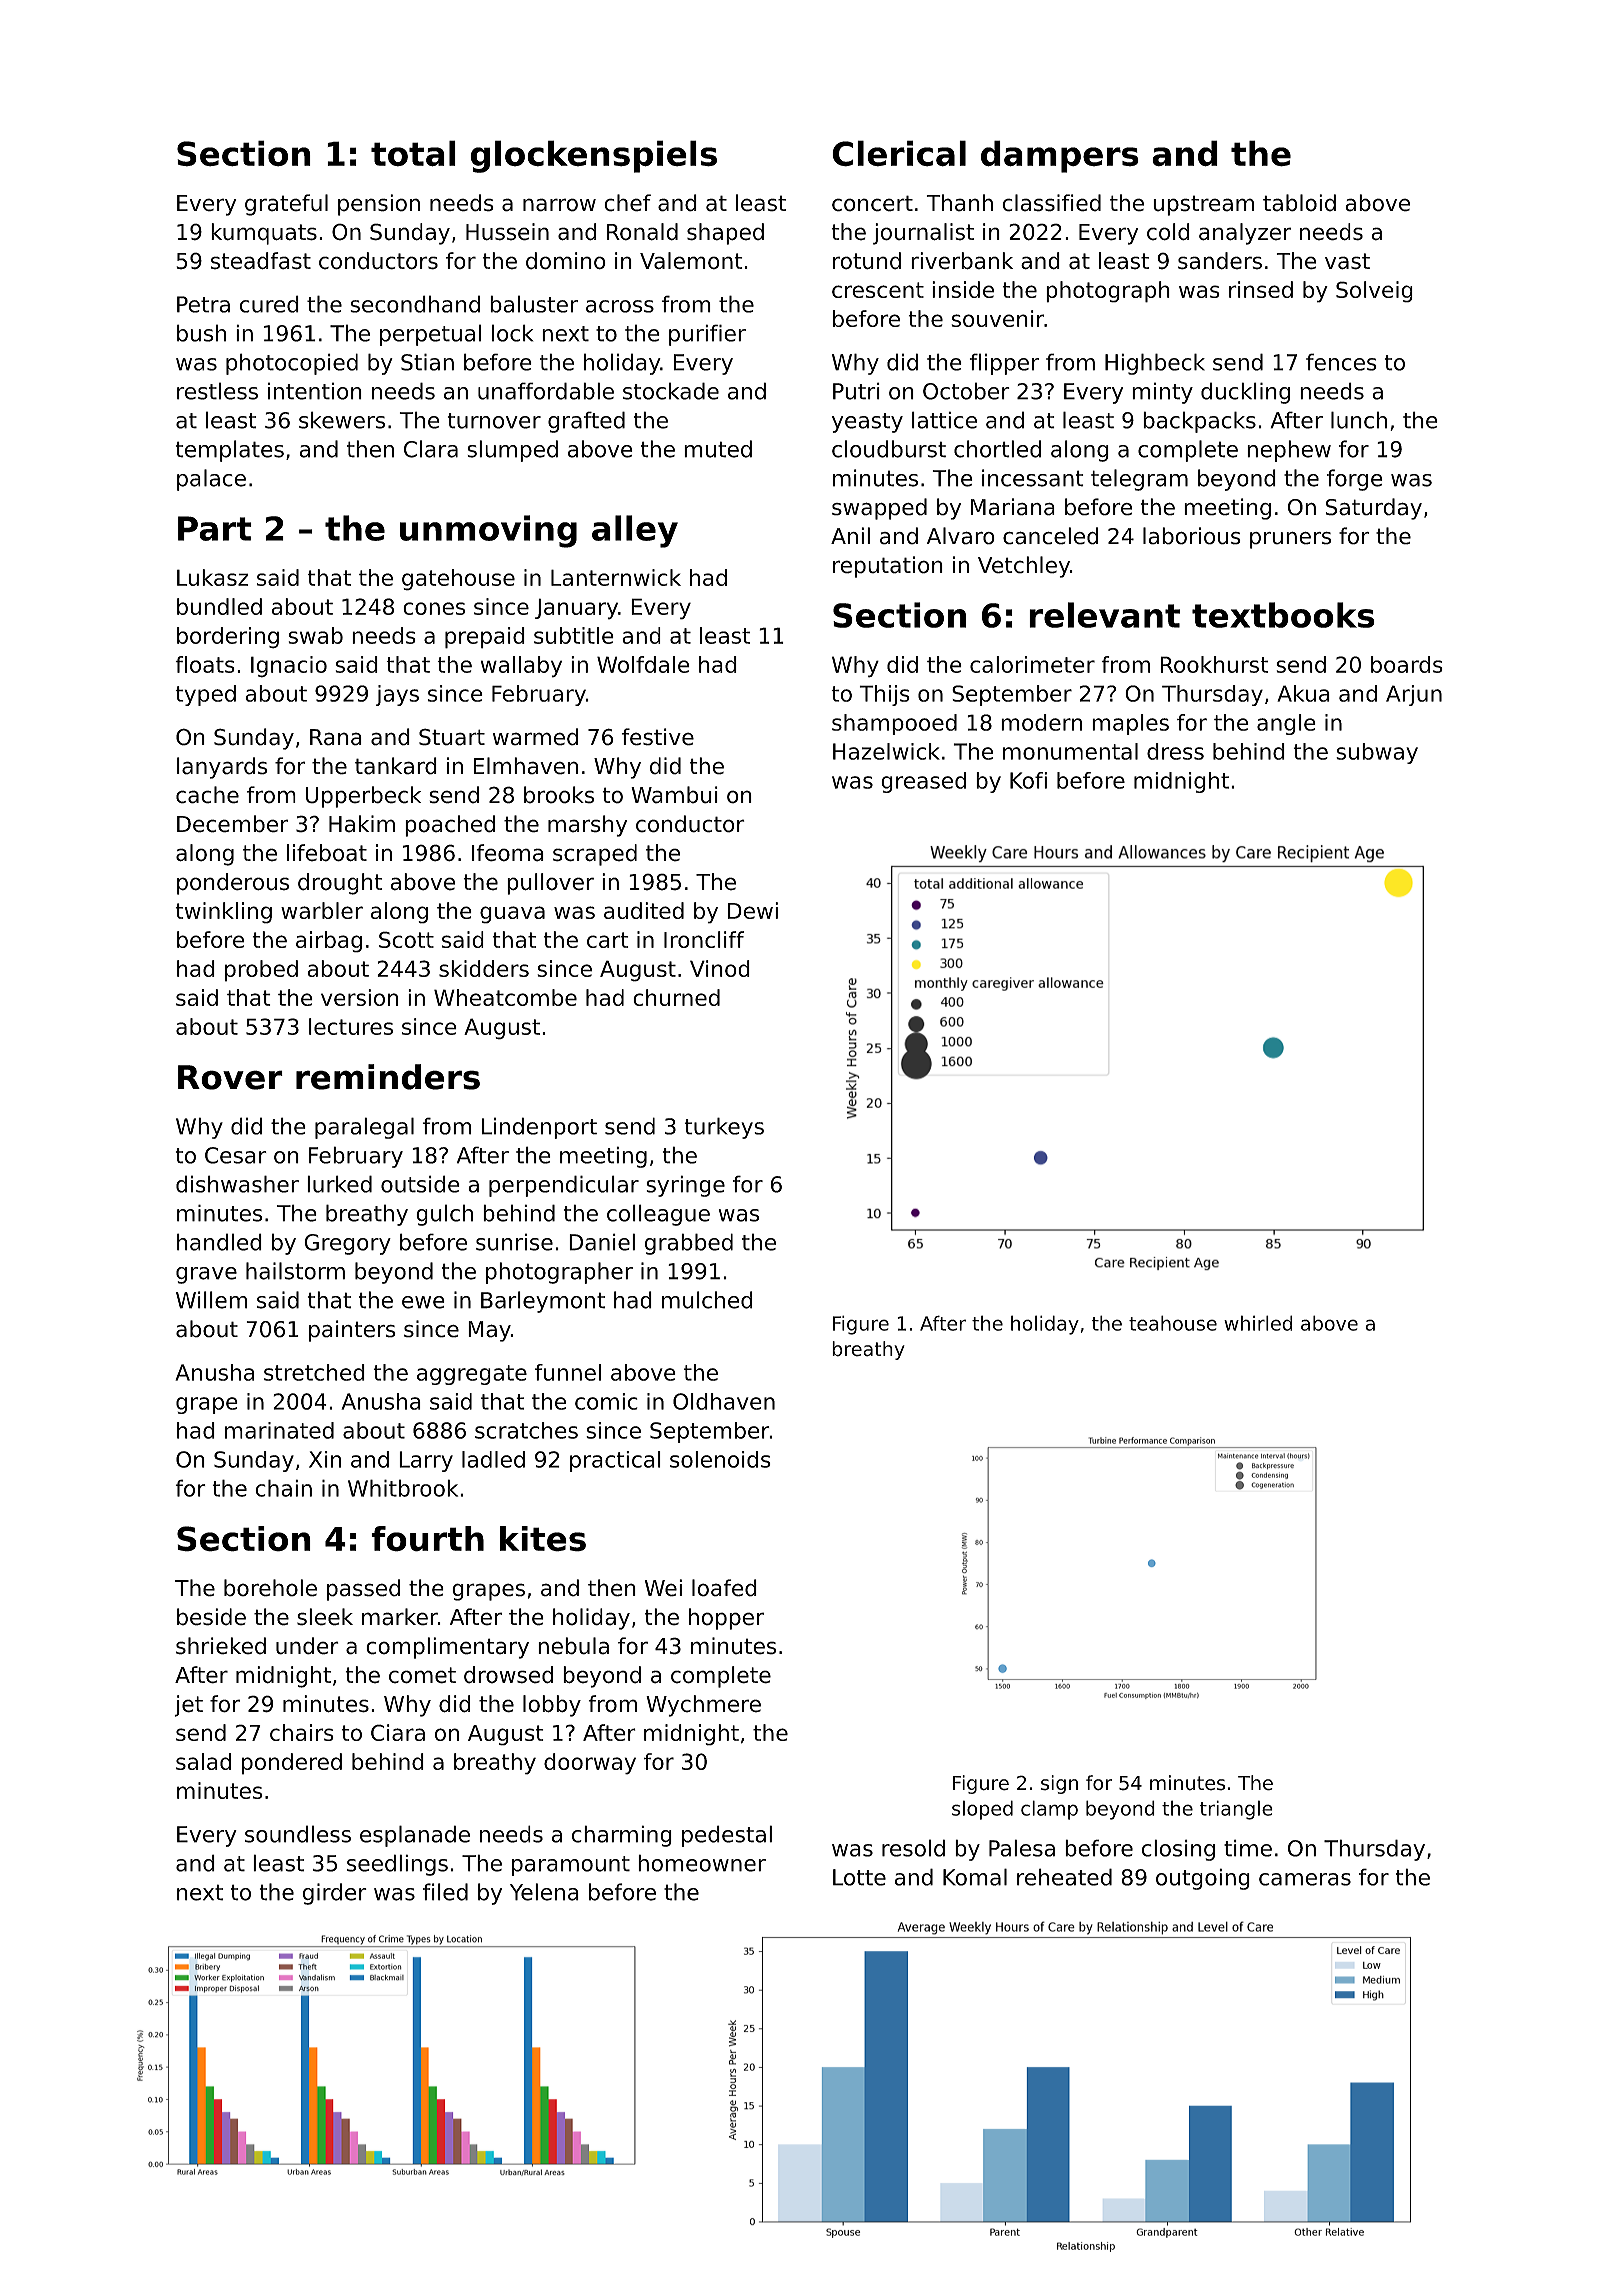 Image resolution: width=1620 pixels, height=2292 pixels. Describe the element at coordinates (1258, 1323) in the screenshot. I see `whirled` at that location.
